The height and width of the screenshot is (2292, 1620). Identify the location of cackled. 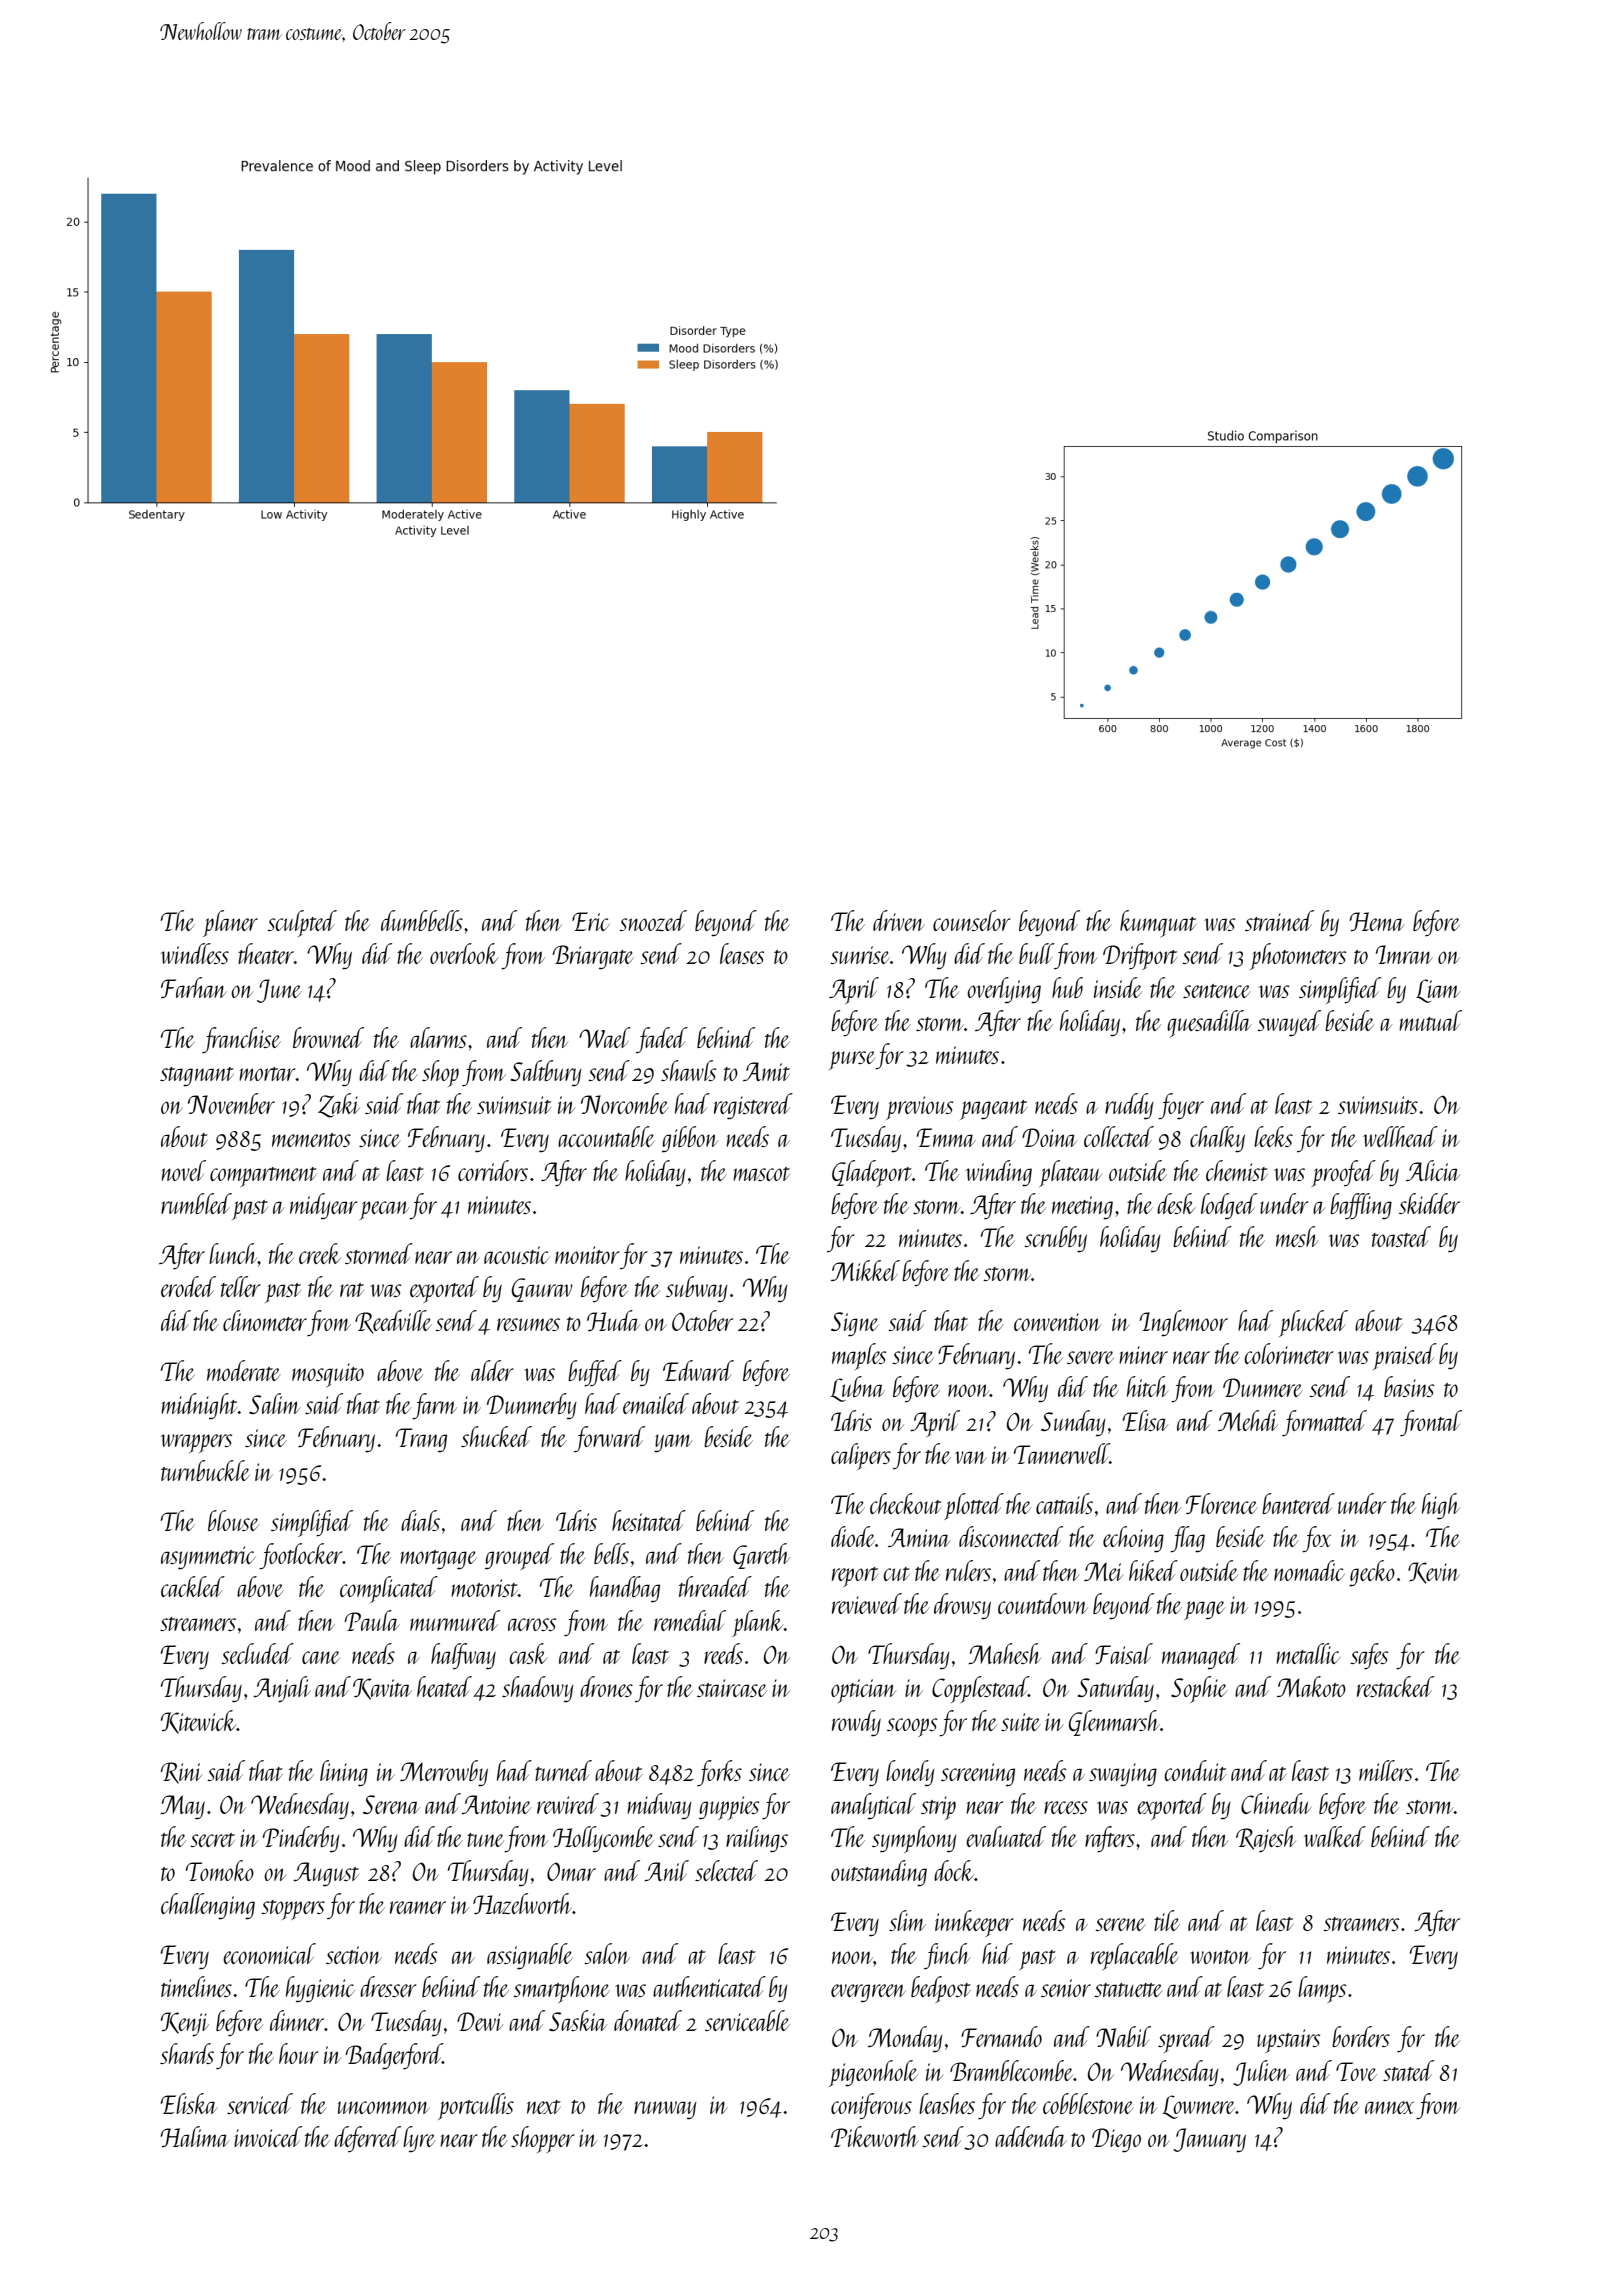
(193, 1586).
